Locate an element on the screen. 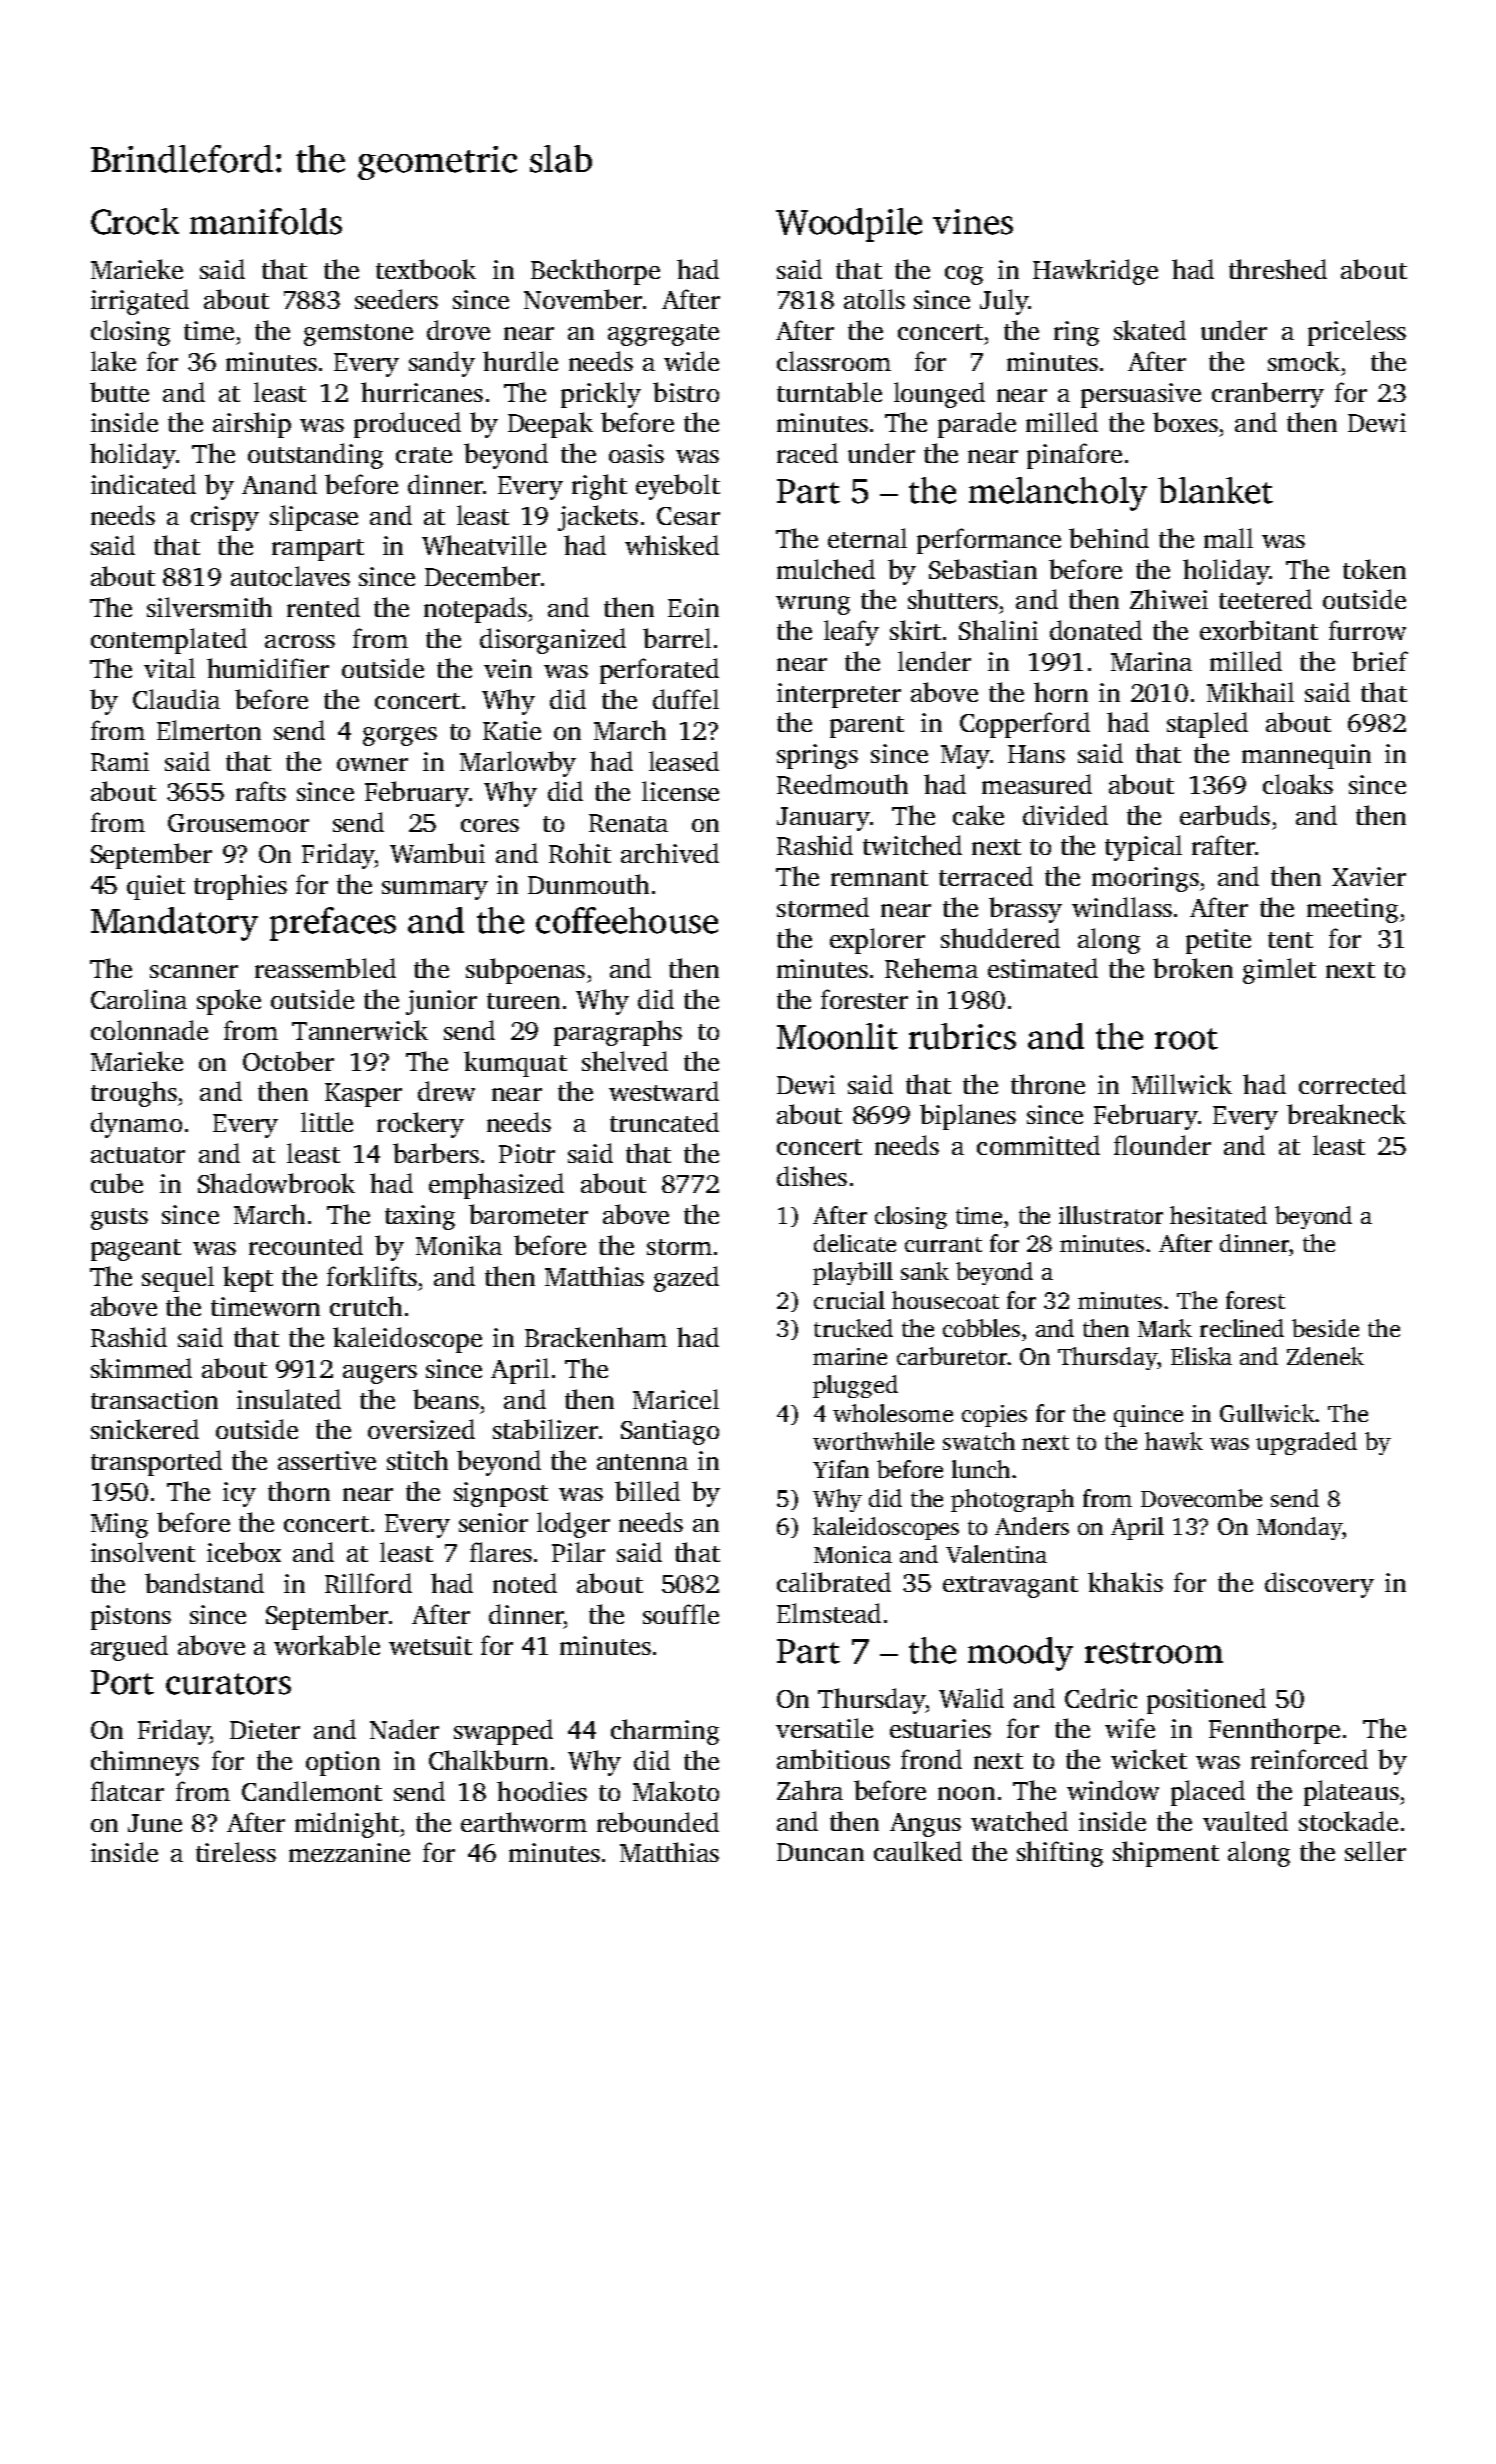 This screenshot has height=2464, width=1496. caulked is located at coordinates (918, 1851).
